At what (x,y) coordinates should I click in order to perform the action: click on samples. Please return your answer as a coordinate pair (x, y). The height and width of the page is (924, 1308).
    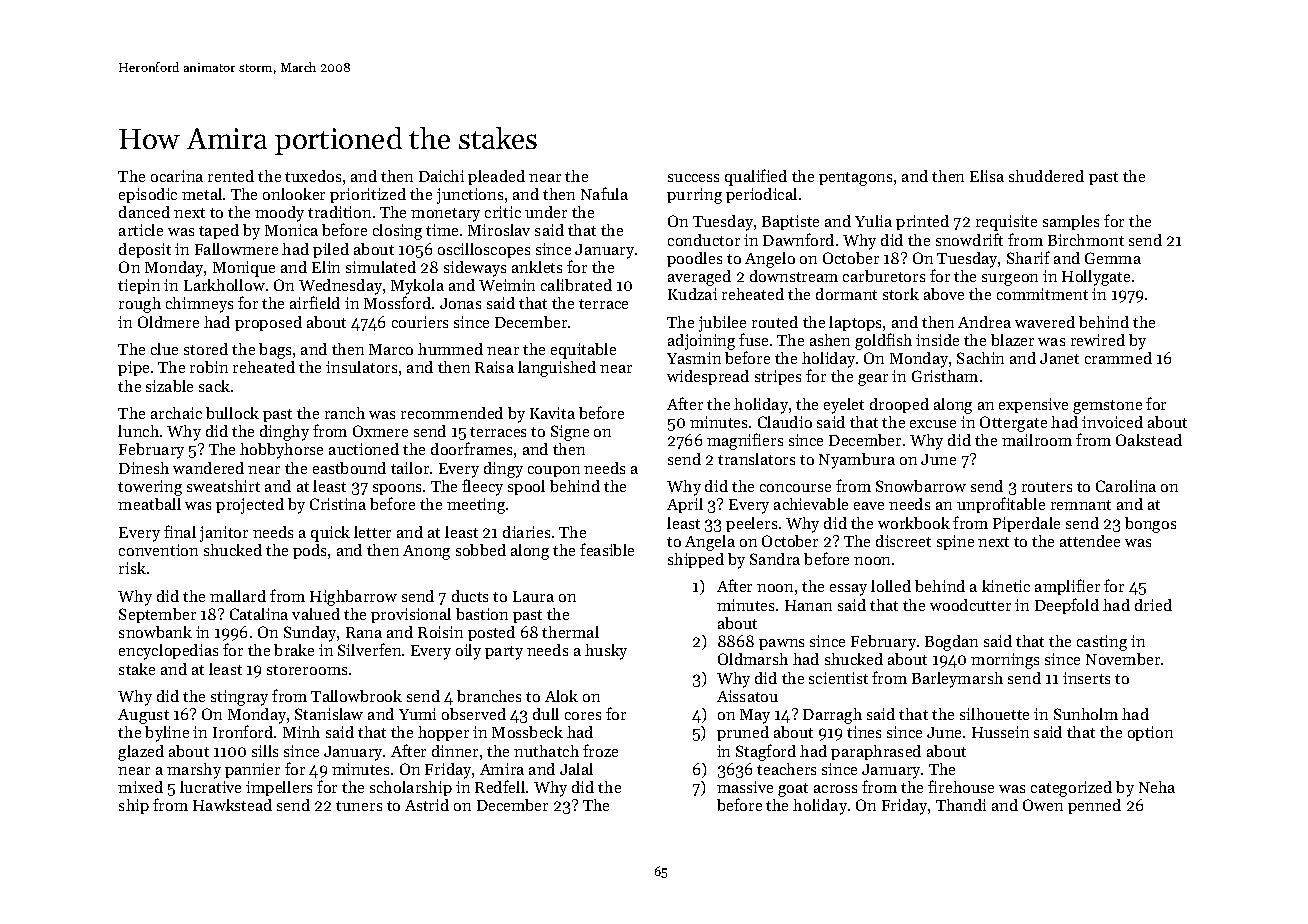
    Looking at the image, I should click on (1071, 222).
